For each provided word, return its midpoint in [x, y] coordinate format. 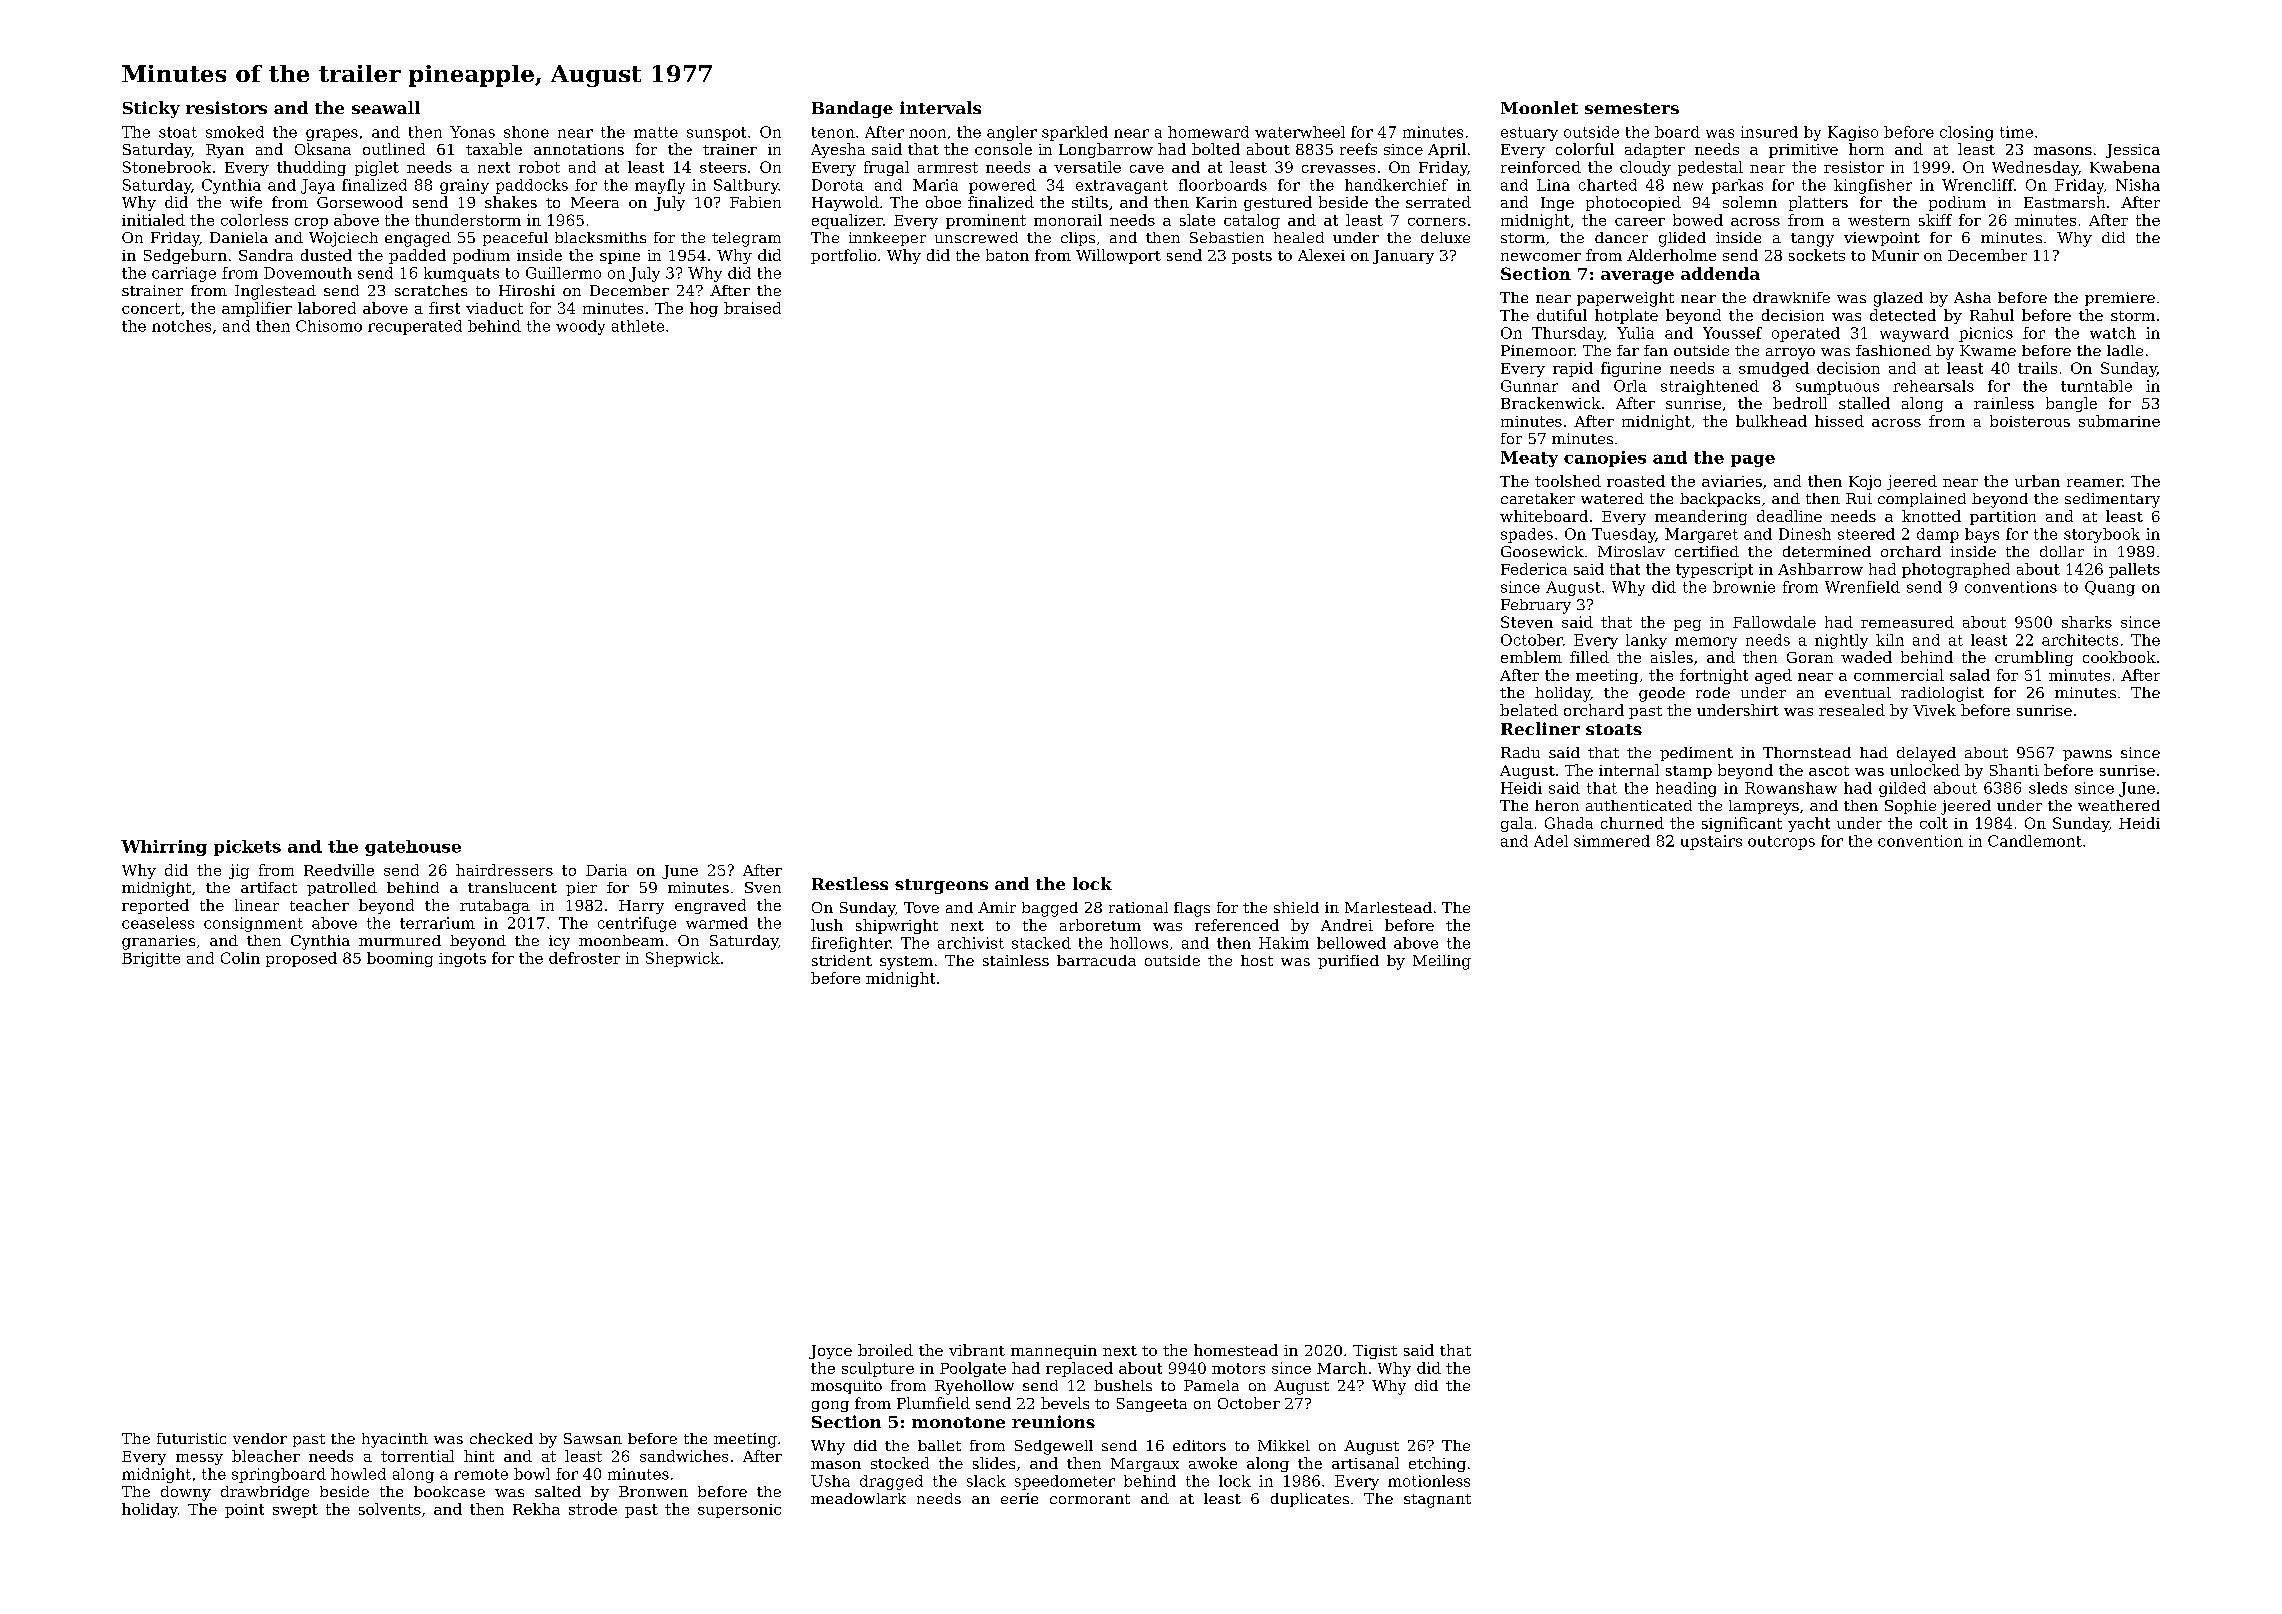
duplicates [1310, 1500]
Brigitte [151, 959]
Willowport [1118, 256]
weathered [2119, 805]
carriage [184, 274]
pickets [247, 848]
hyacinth [395, 1440]
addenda [1720, 273]
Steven [1527, 622]
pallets [2134, 570]
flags [1192, 909]
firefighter [850, 944]
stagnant [1437, 1501]
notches [181, 326]
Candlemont [2035, 841]
